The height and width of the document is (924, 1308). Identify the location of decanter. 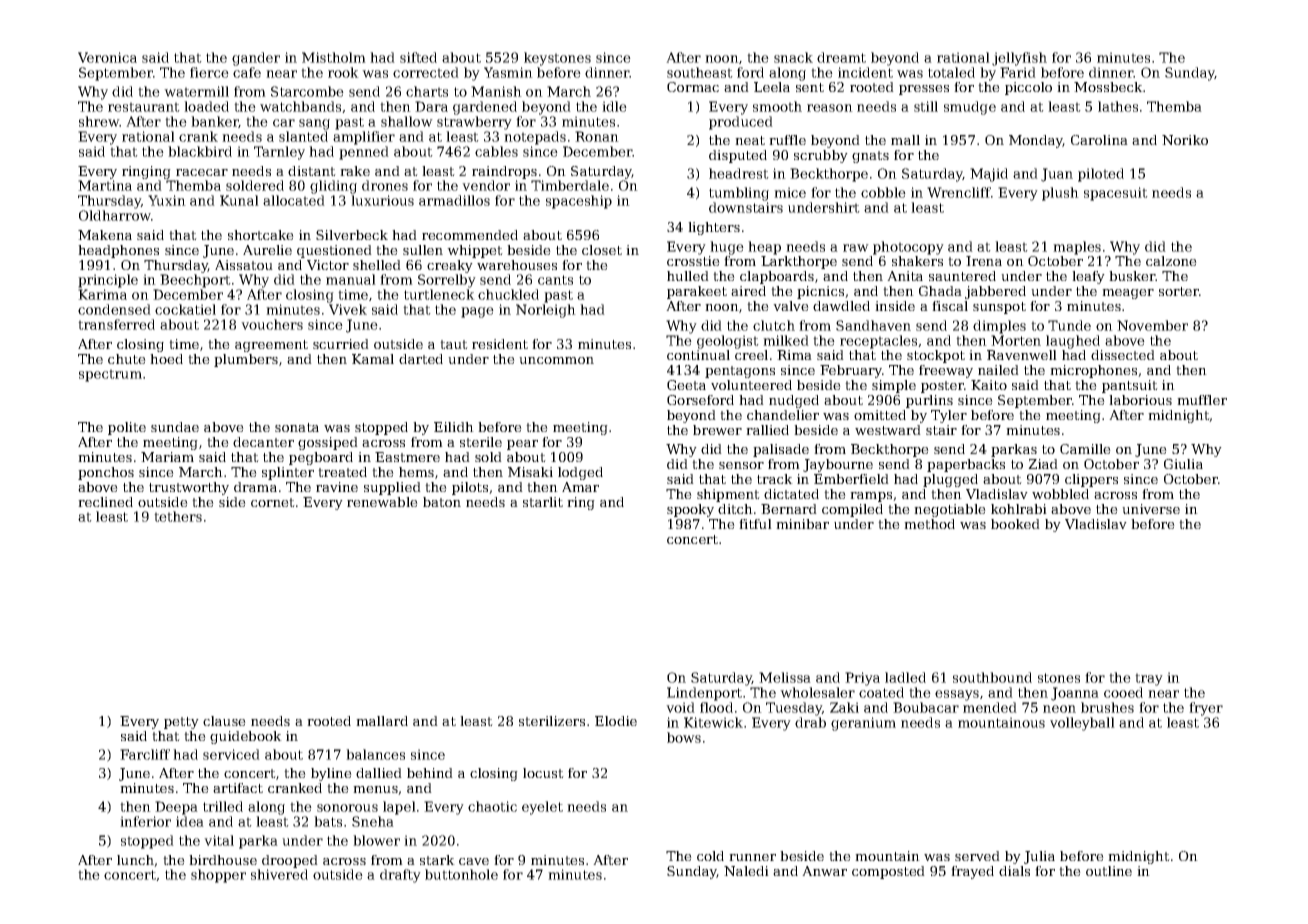
(263, 442).
